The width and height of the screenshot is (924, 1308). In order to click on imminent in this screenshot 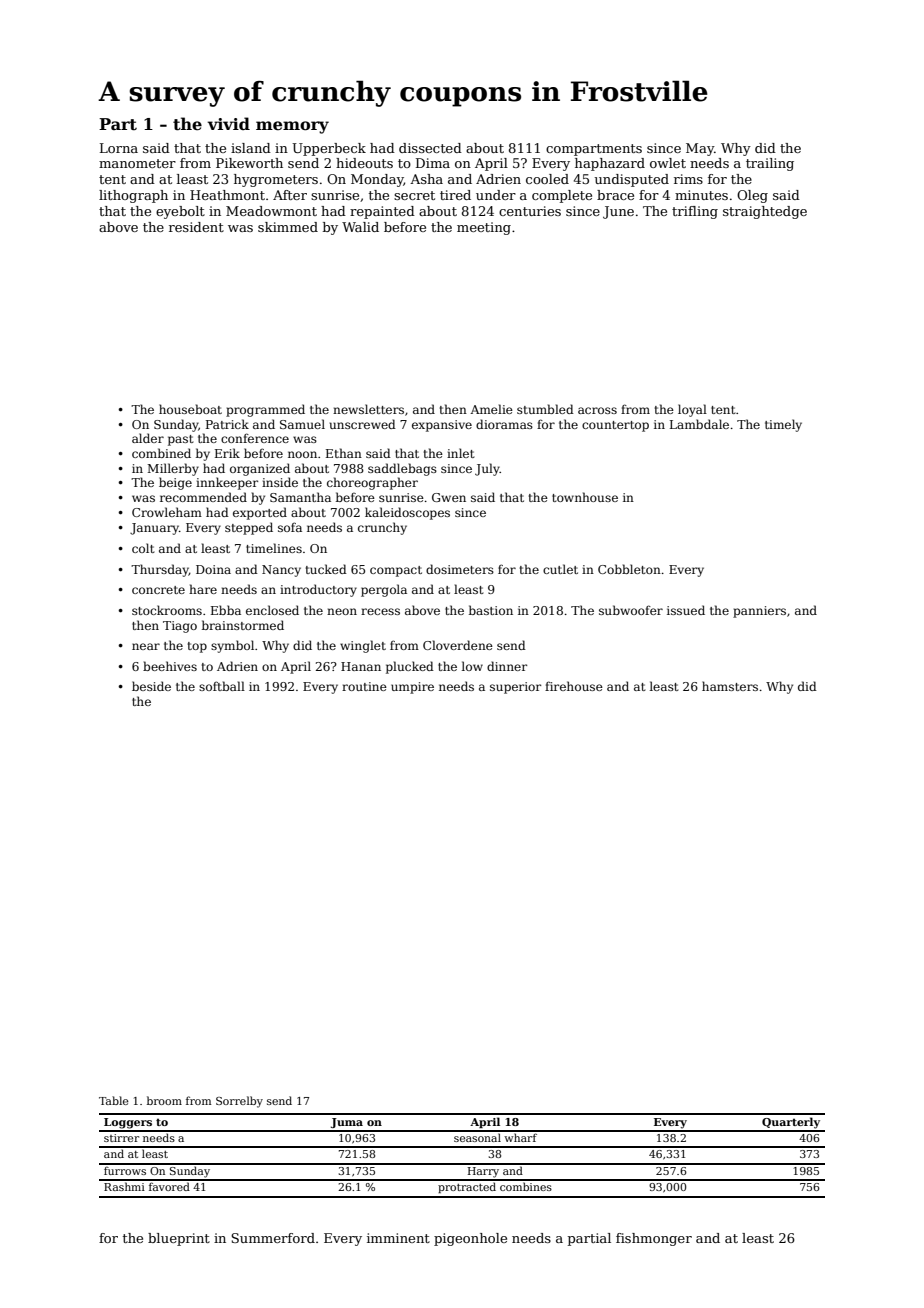, I will do `click(398, 1238)`.
